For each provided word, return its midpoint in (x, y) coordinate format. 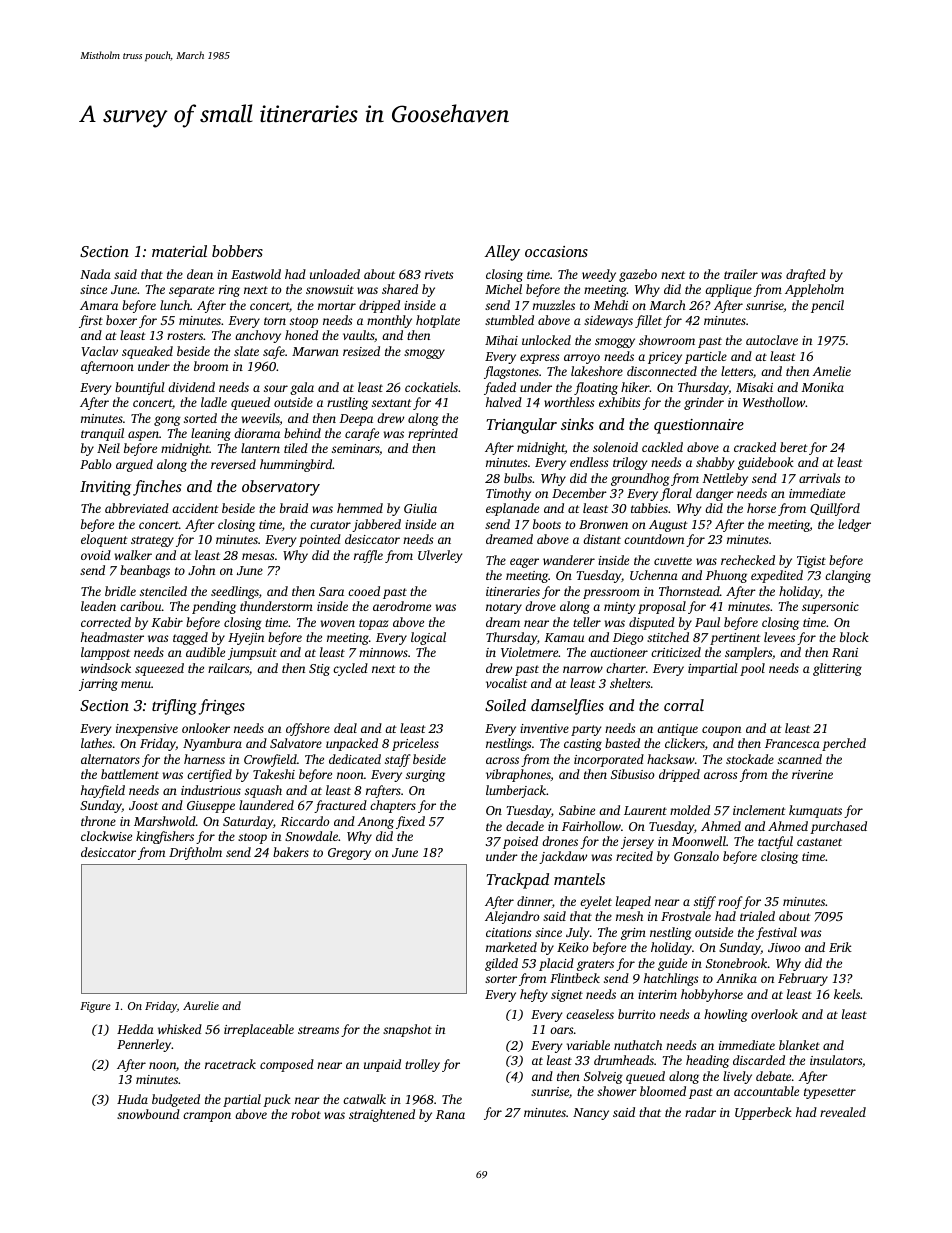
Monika (822, 387)
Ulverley (440, 556)
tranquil (102, 434)
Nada (95, 274)
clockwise (106, 836)
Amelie (831, 371)
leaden (98, 606)
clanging (848, 576)
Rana (450, 1114)
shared (400, 289)
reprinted (433, 434)
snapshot (407, 1030)
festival (776, 933)
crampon (207, 1117)
